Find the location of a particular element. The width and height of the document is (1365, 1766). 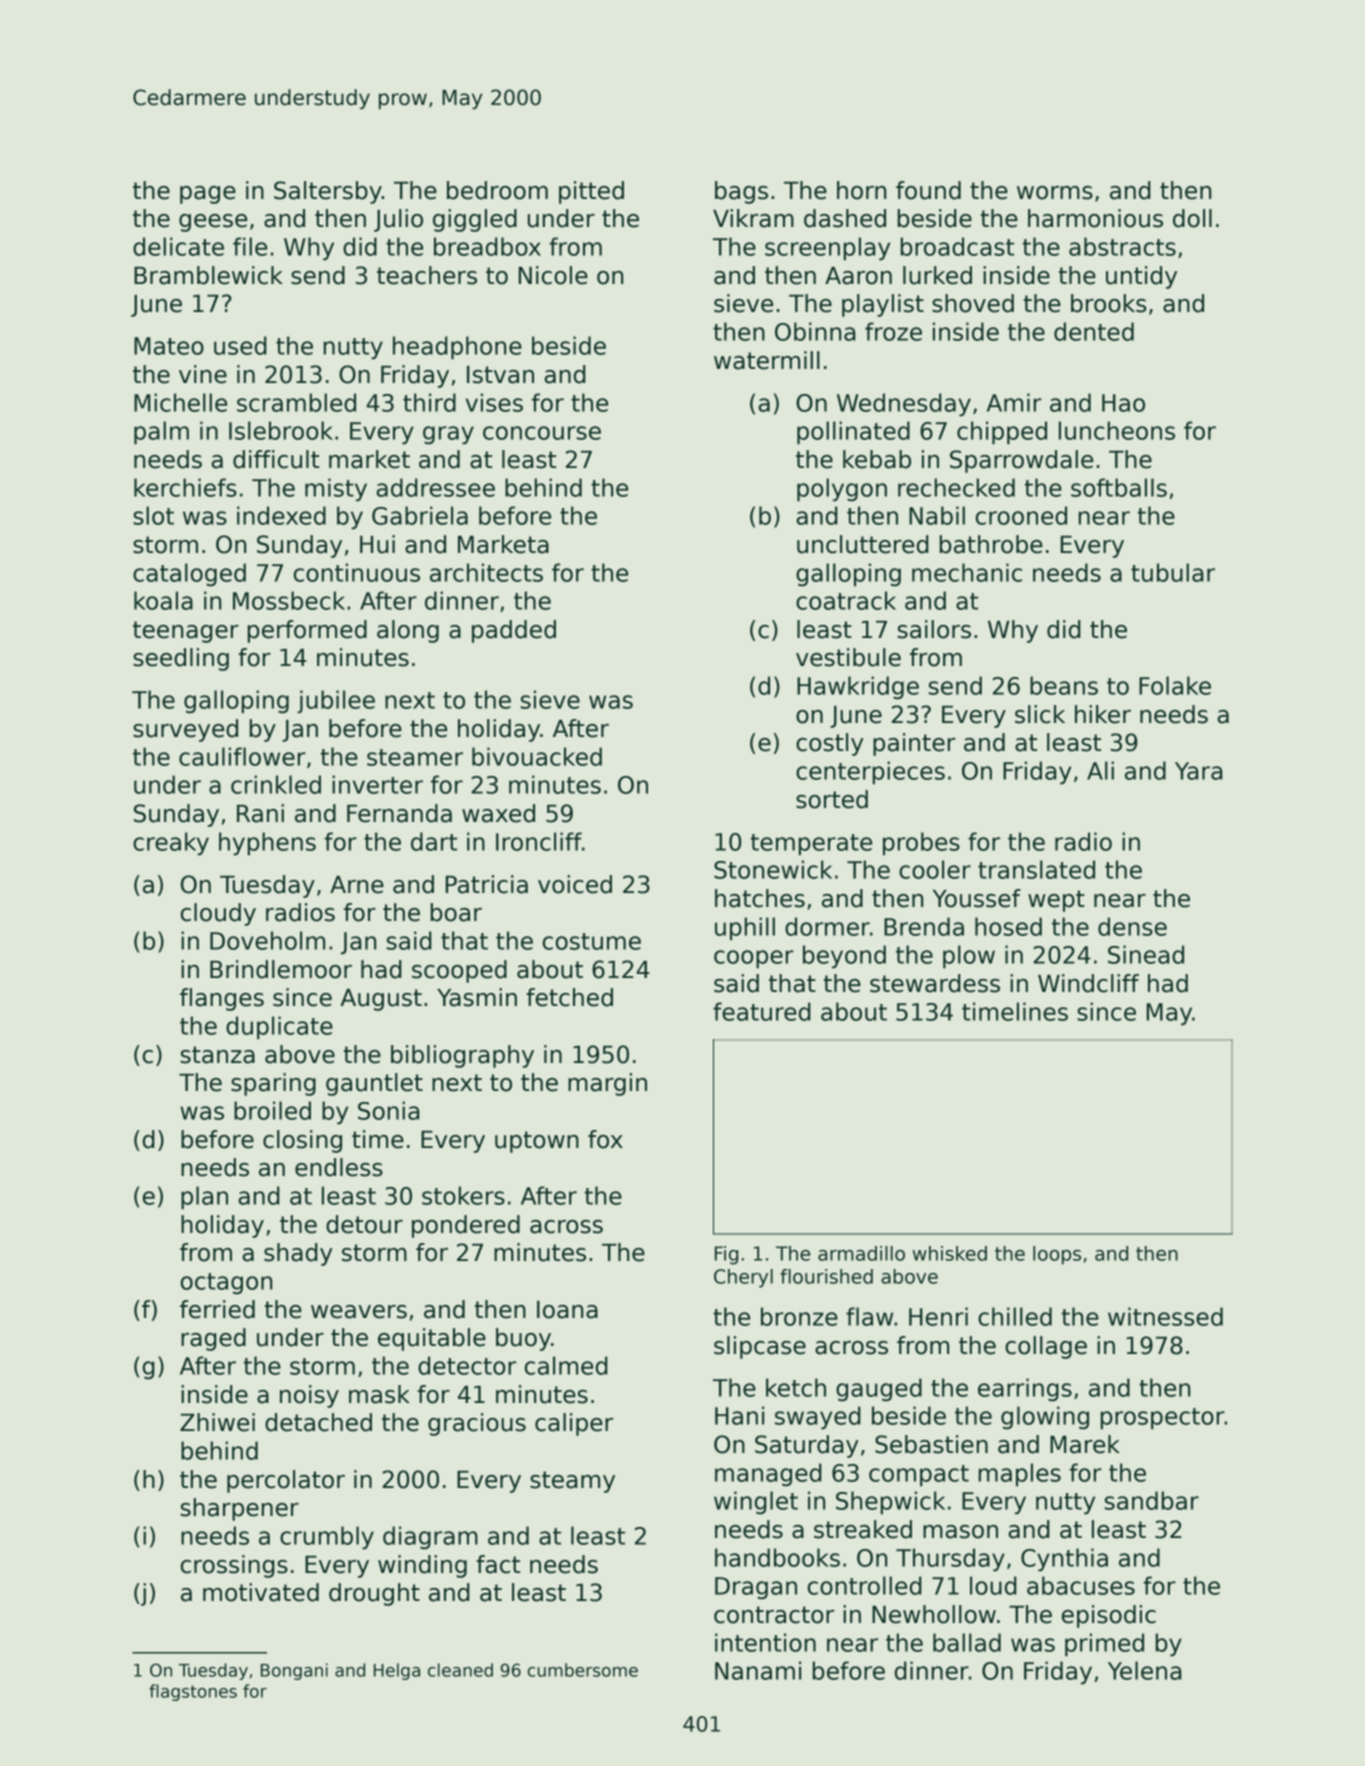

Vikram is located at coordinates (753, 218).
